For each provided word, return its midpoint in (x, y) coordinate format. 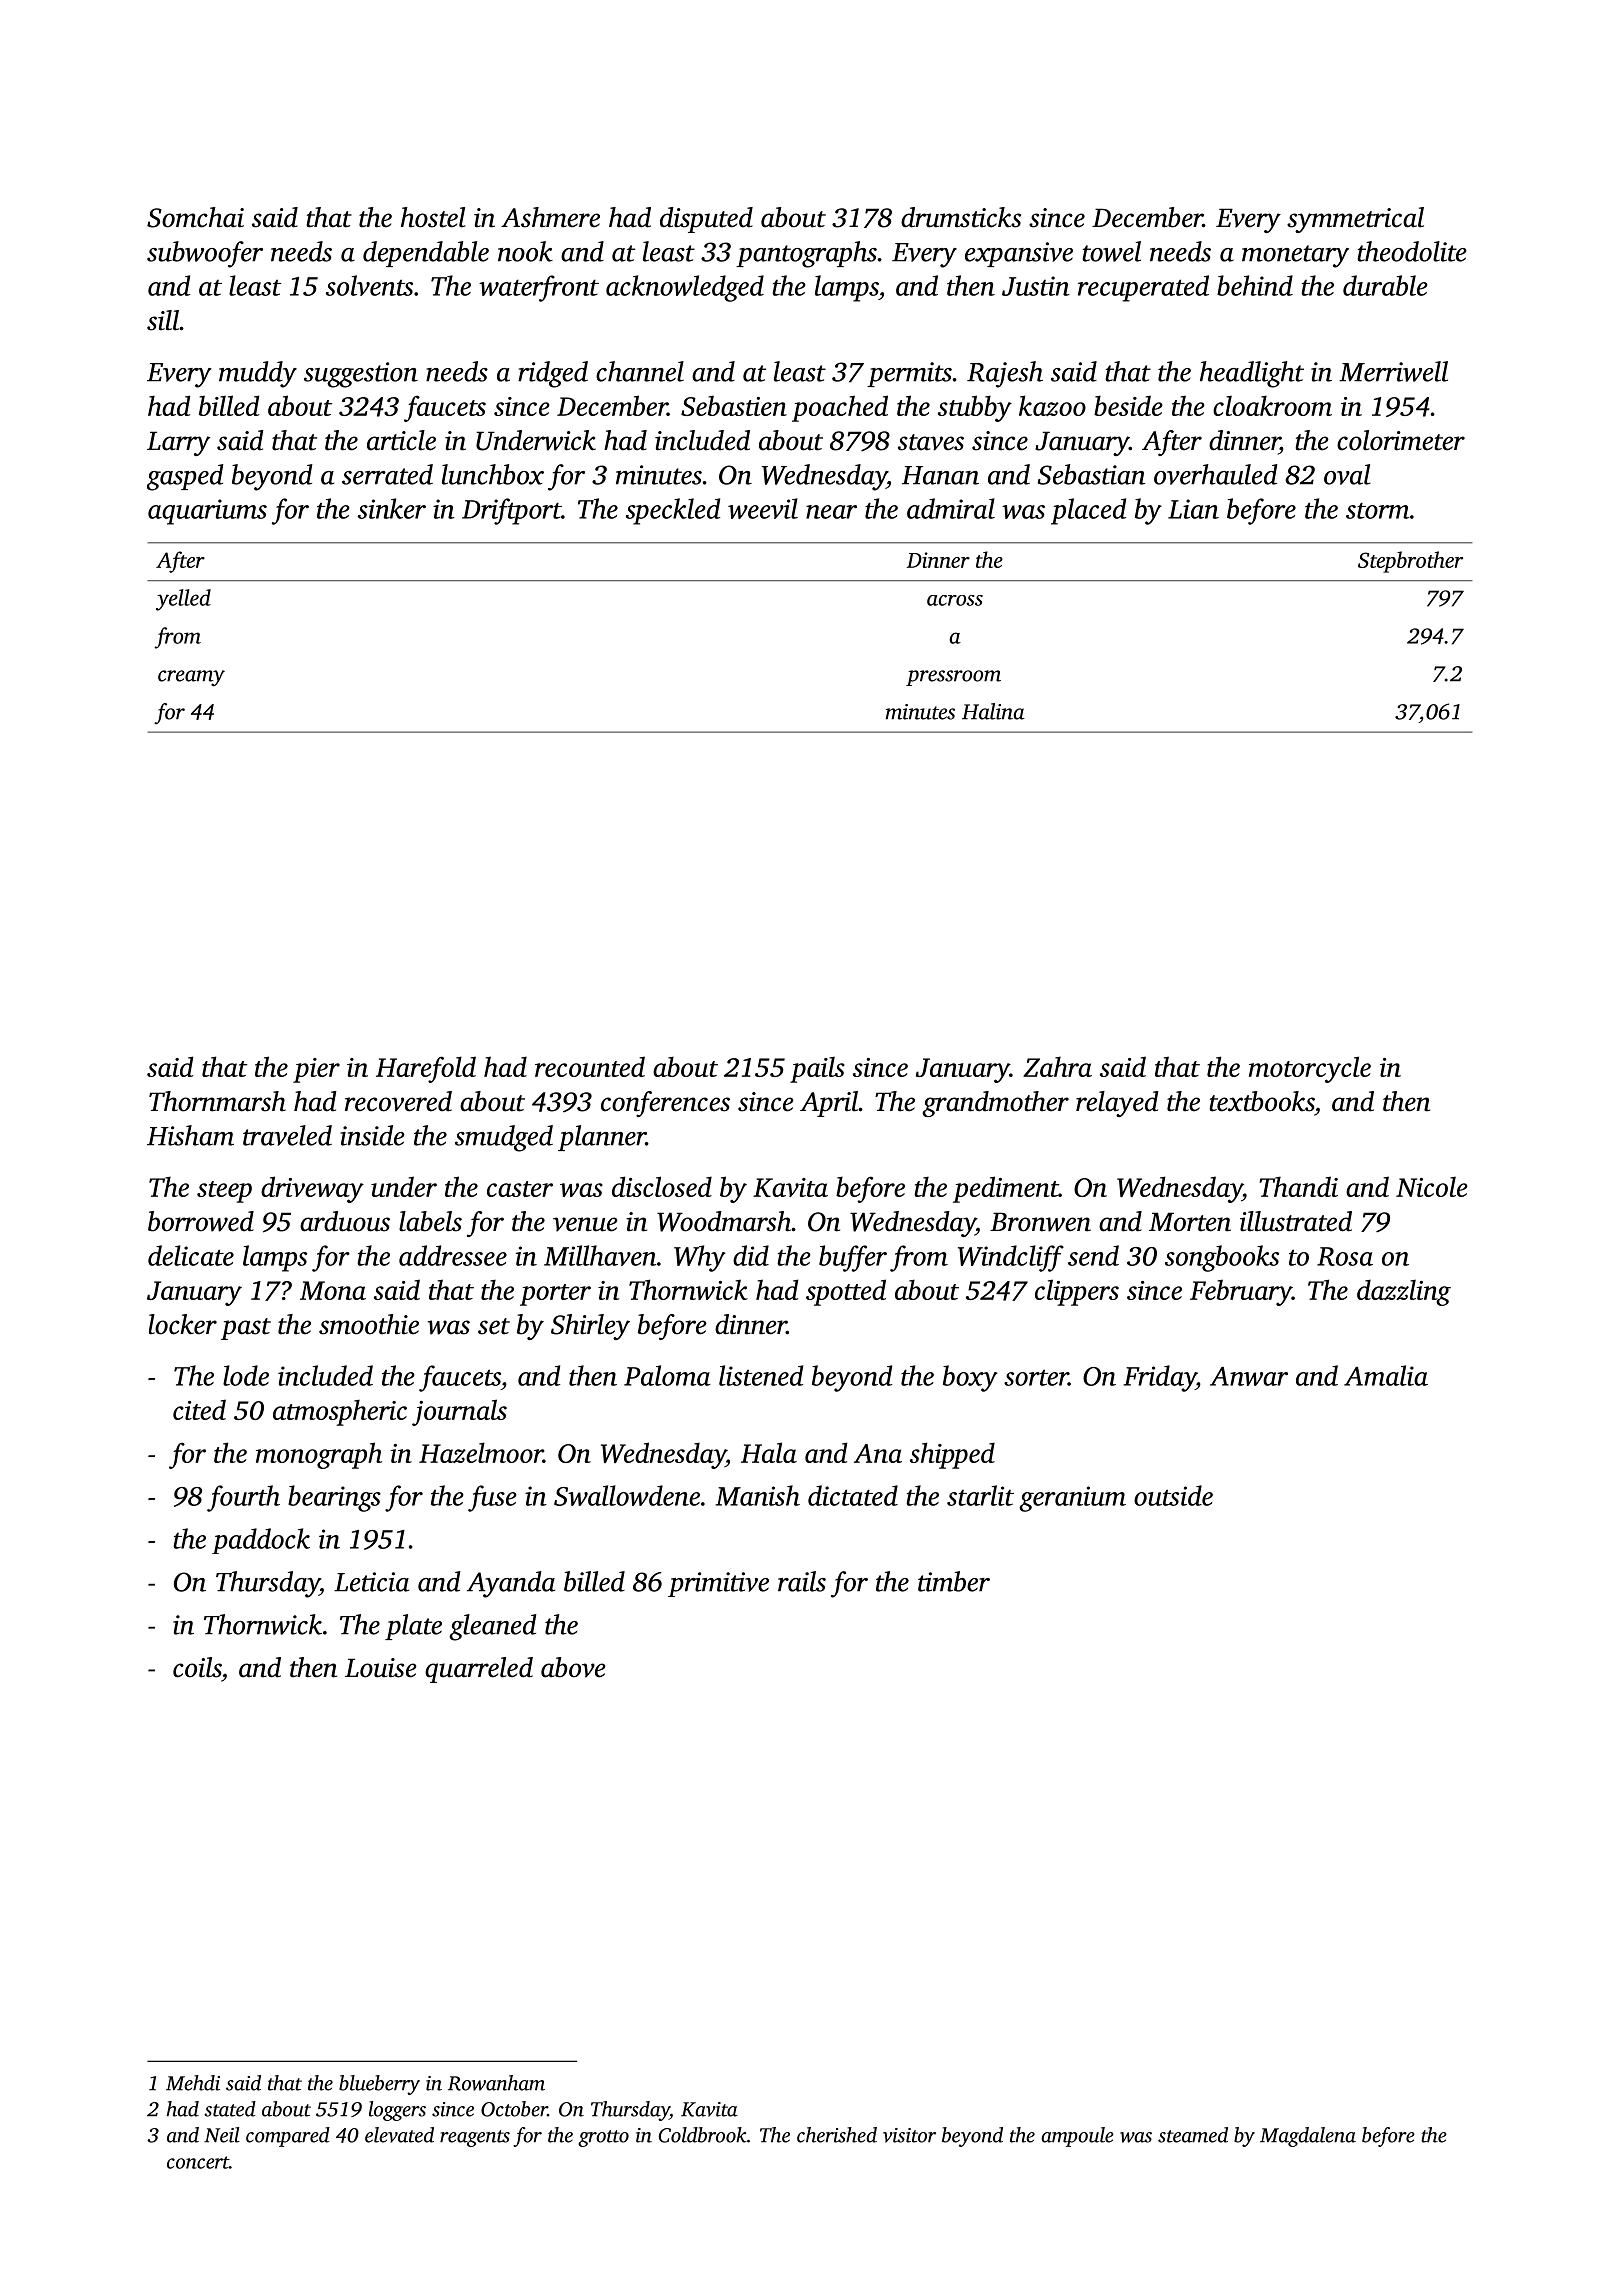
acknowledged (685, 288)
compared (288, 2137)
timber (954, 1581)
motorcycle (1310, 1069)
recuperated (1143, 288)
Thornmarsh (217, 1101)
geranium (1072, 1499)
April (829, 1104)
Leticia (371, 1582)
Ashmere (550, 217)
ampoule (1077, 2137)
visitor (909, 2135)
